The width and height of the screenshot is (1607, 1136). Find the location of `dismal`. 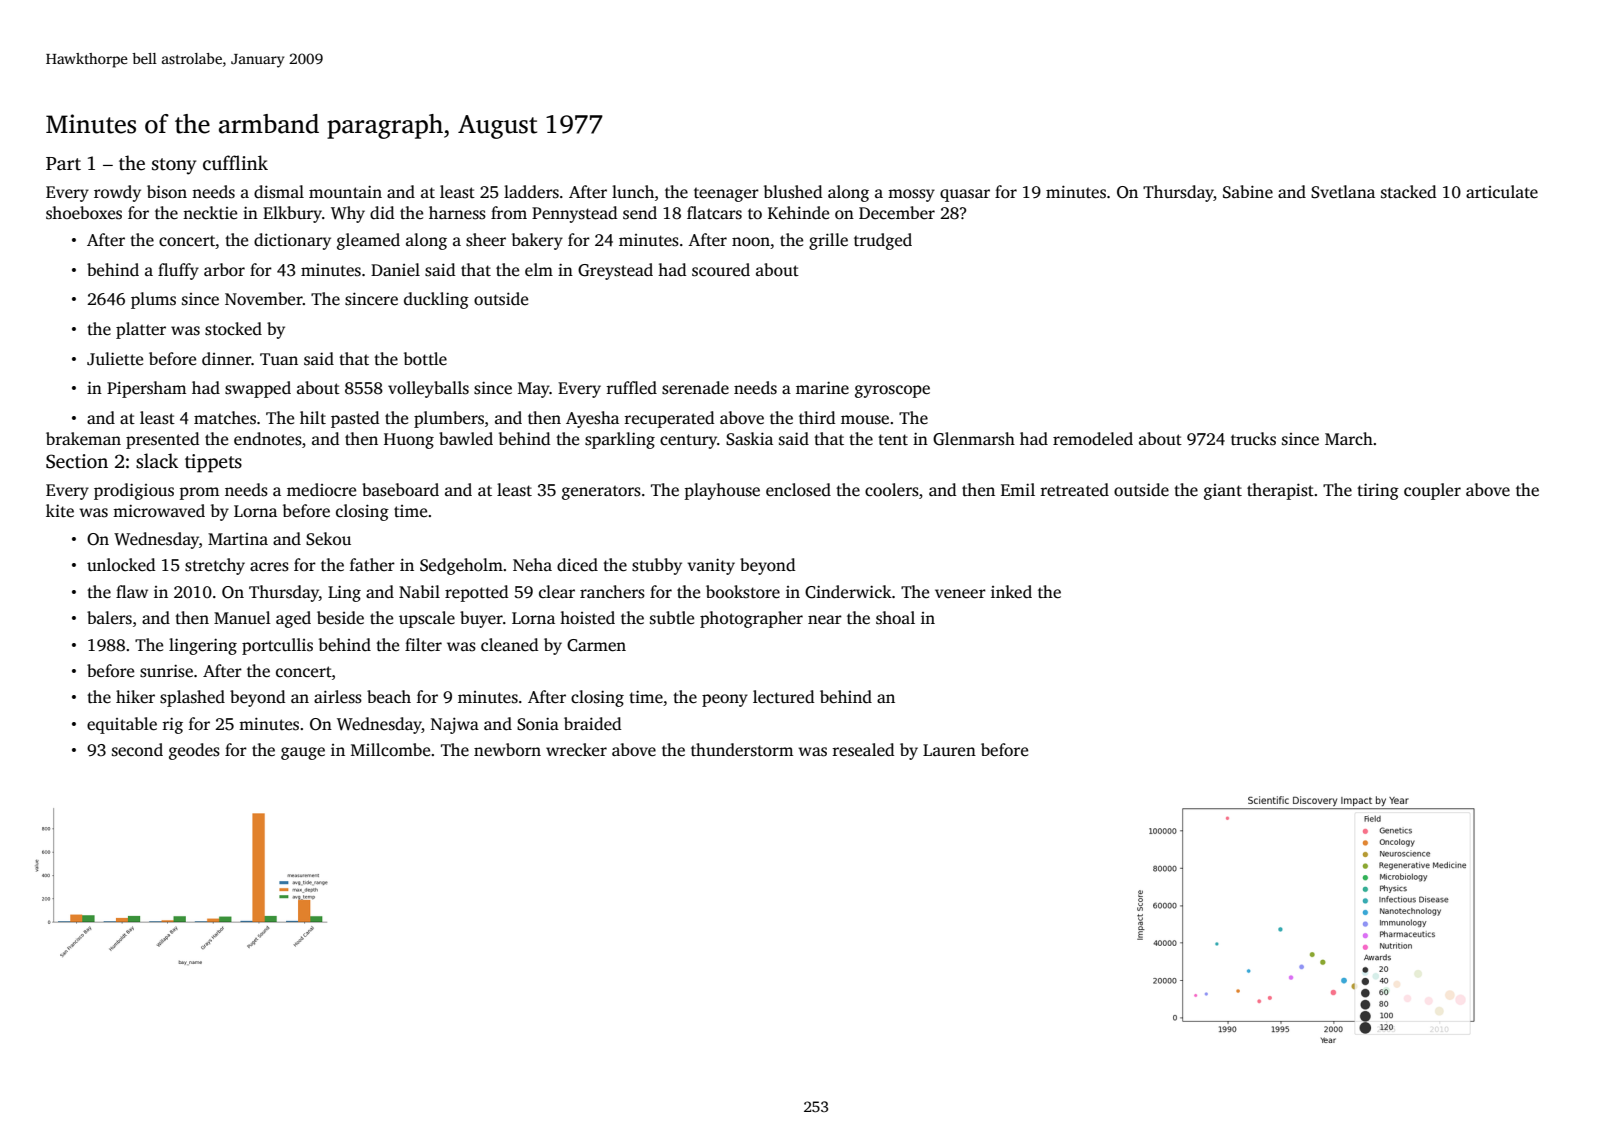

dismal is located at coordinates (279, 192).
